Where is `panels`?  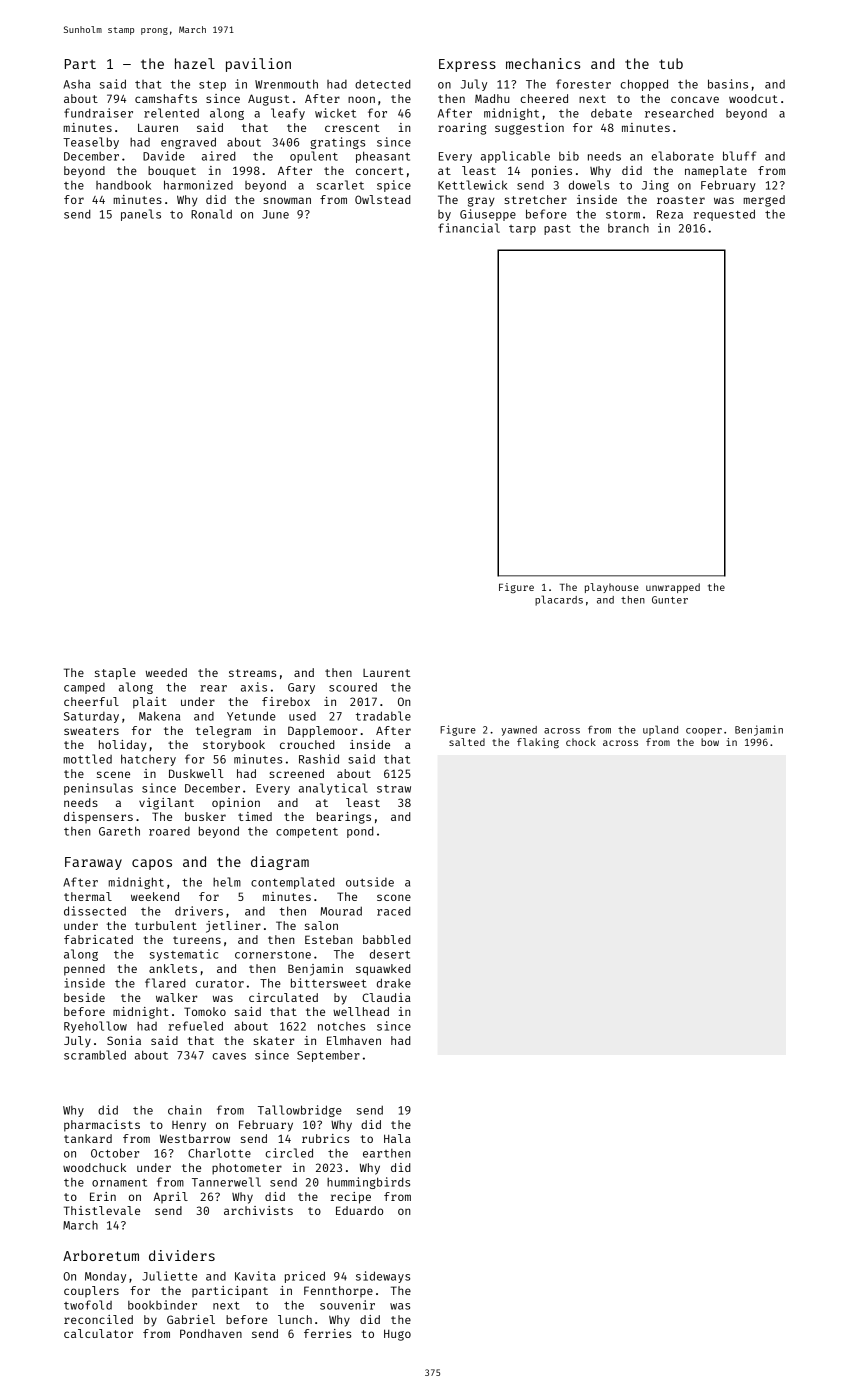 panels is located at coordinates (141, 215).
